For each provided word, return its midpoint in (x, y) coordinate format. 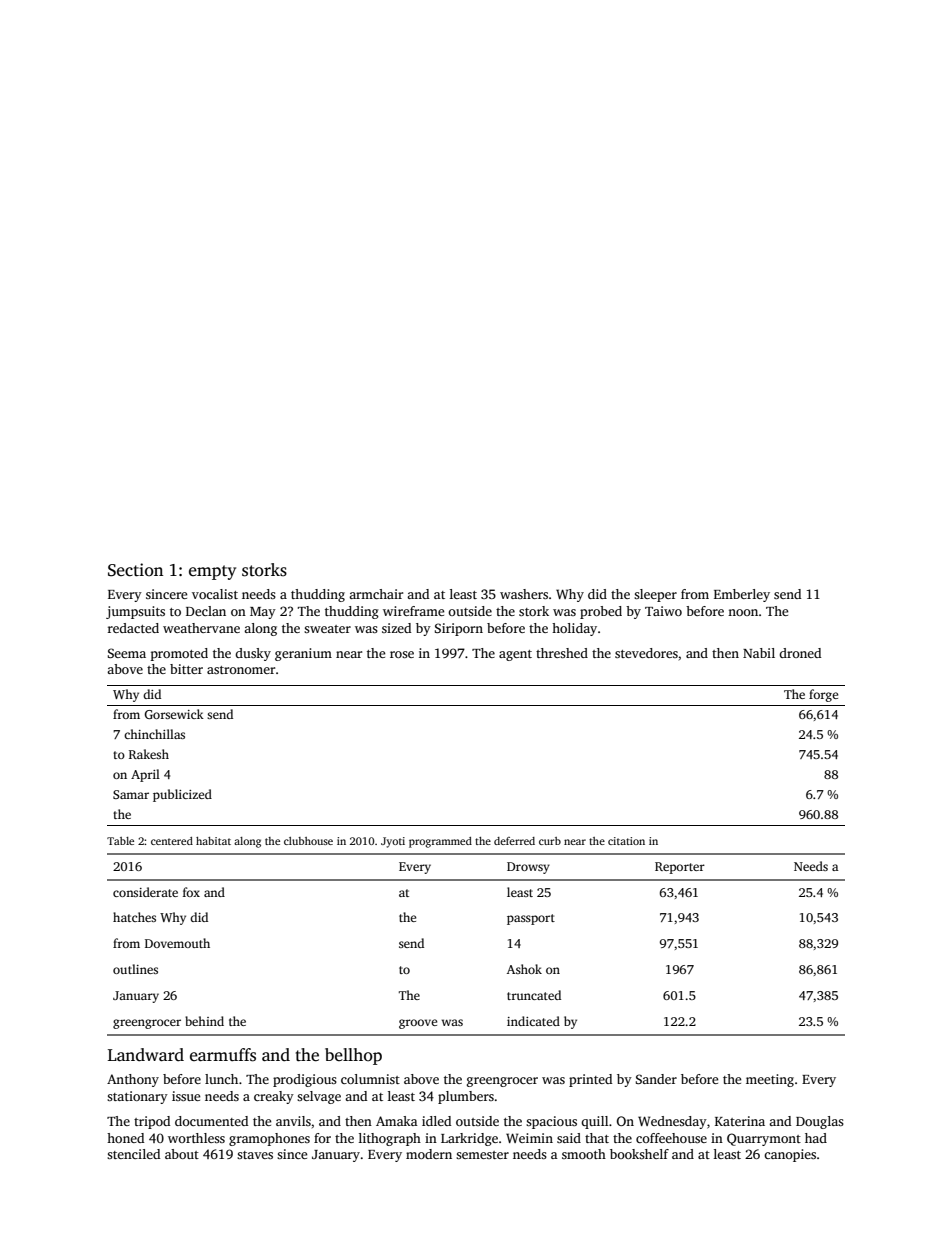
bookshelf (639, 1154)
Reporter (680, 868)
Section (135, 570)
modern (429, 1154)
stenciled (133, 1154)
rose (402, 654)
